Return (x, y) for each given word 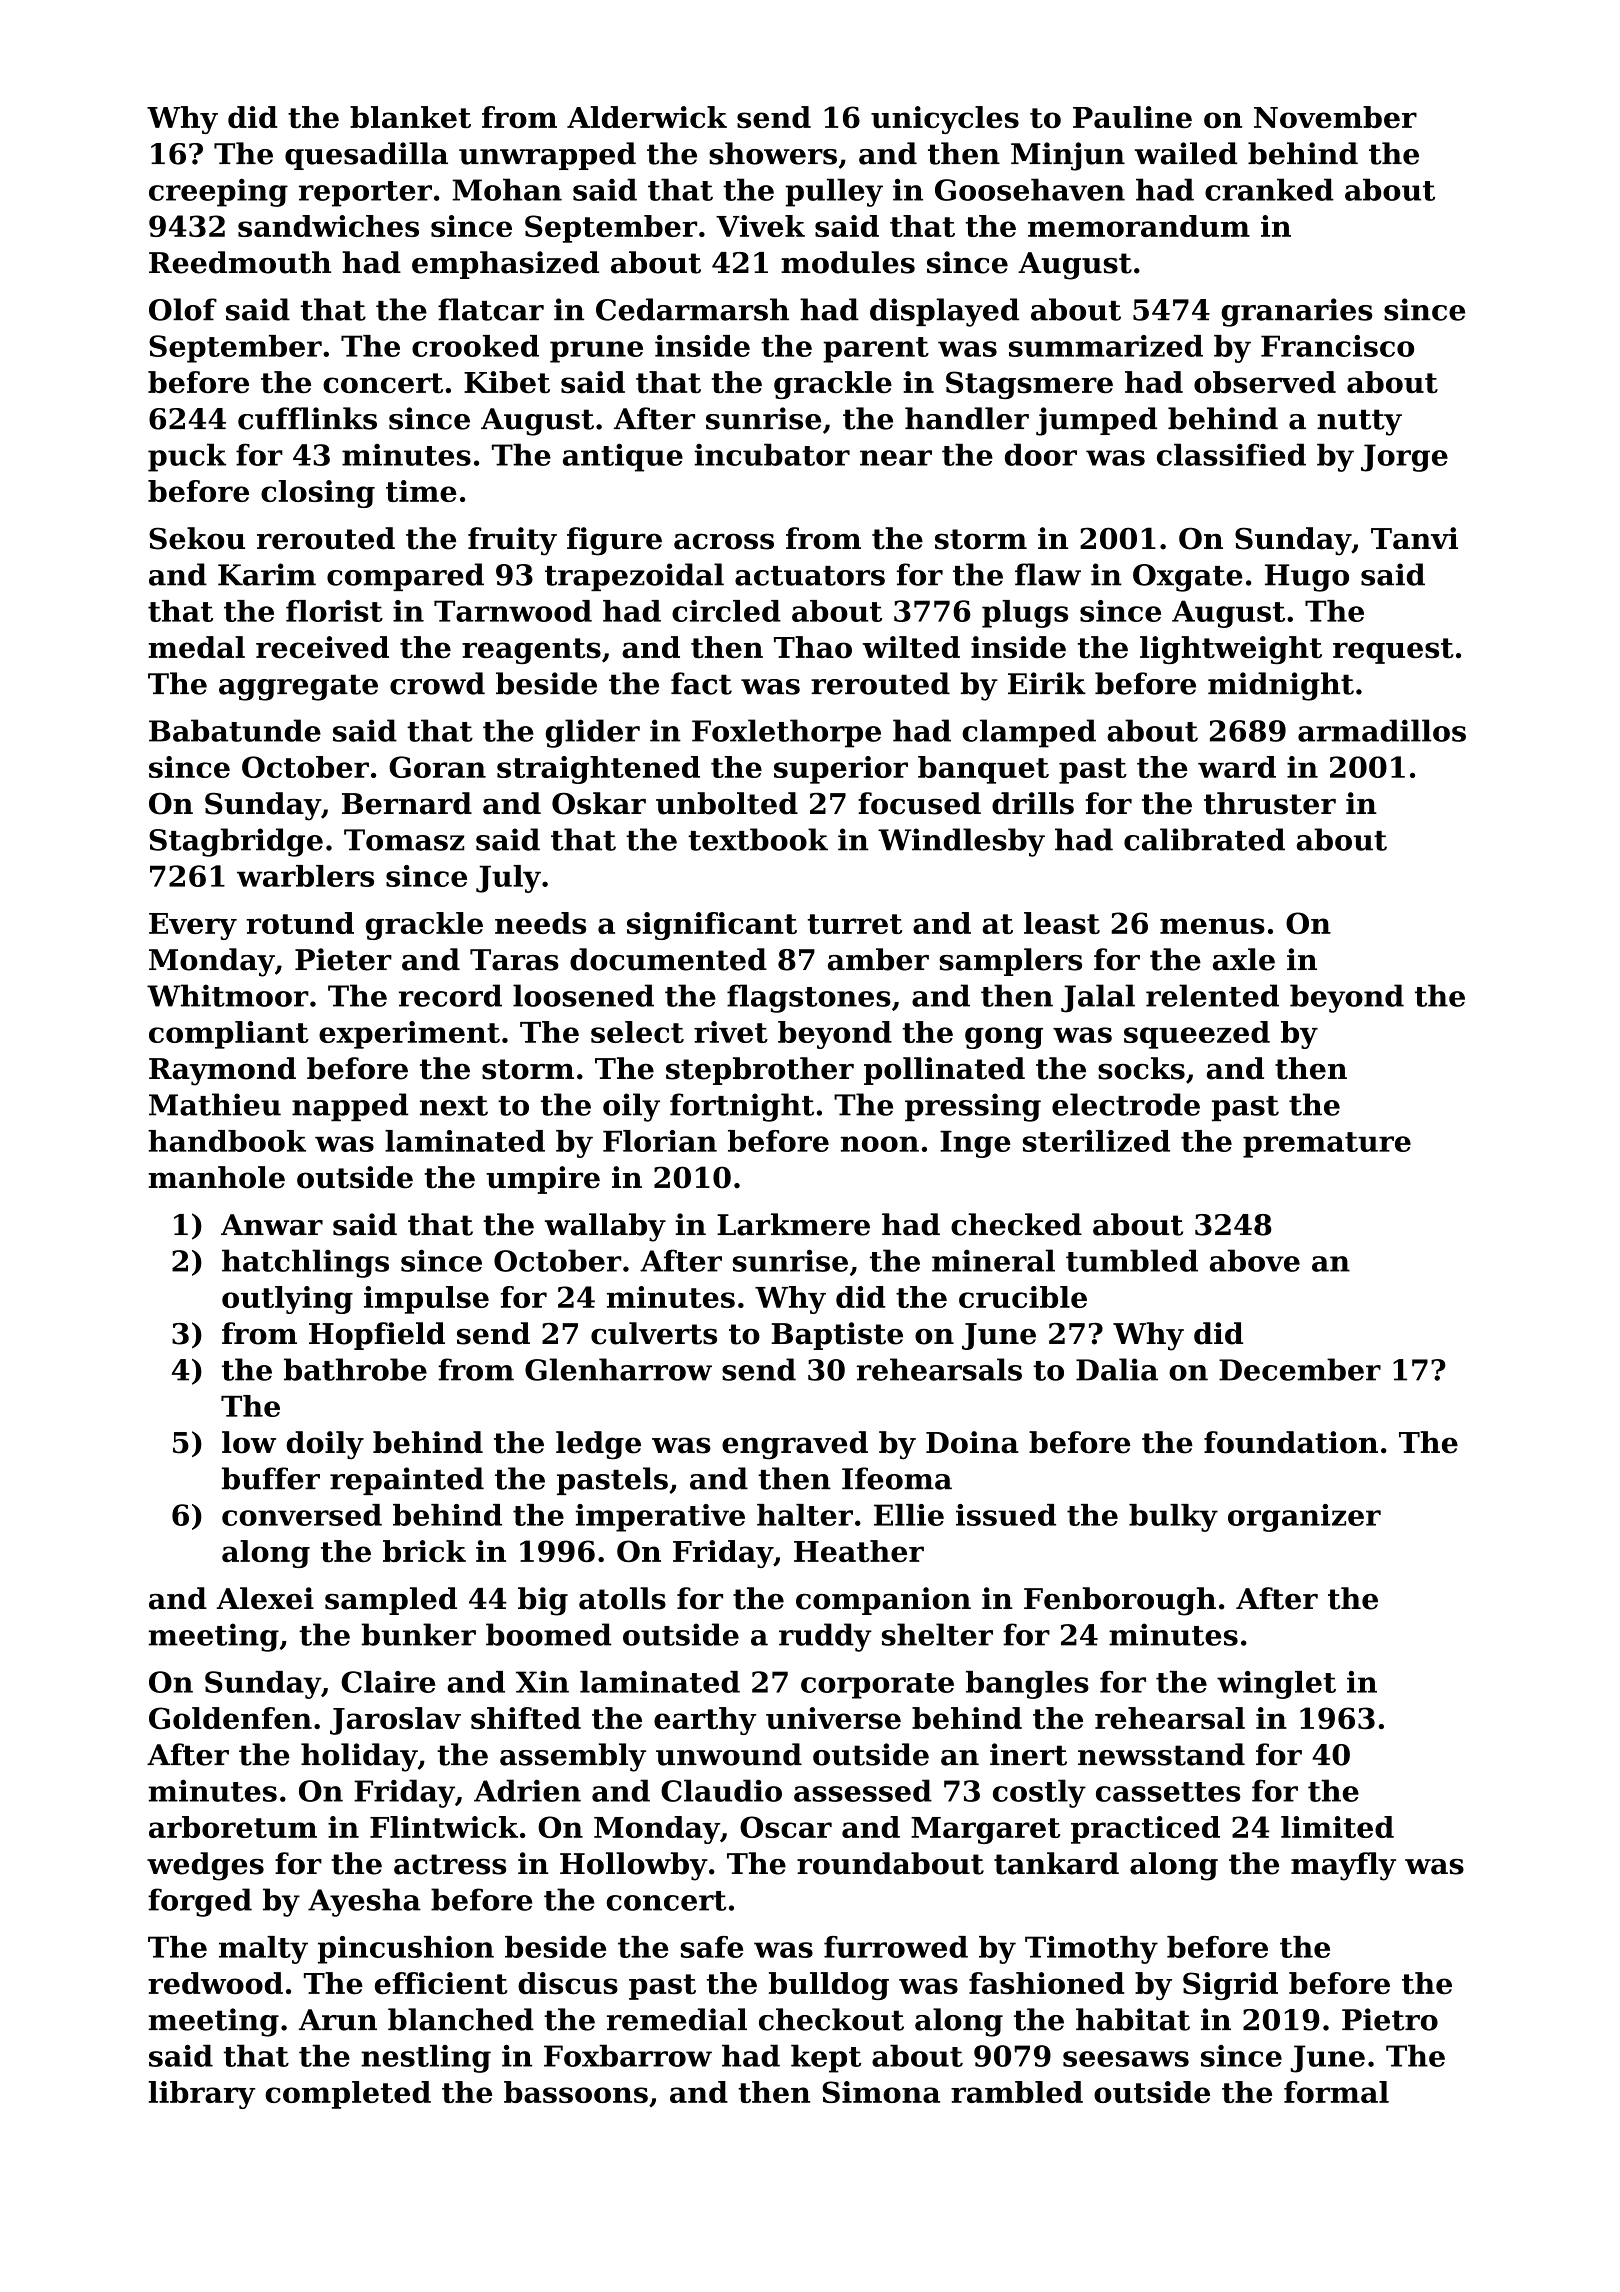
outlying (287, 1300)
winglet (1276, 1685)
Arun (338, 2020)
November (1335, 117)
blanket (410, 117)
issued (1006, 1515)
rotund (300, 923)
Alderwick (647, 117)
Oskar (599, 803)
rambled (1017, 2092)
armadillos (1382, 730)
